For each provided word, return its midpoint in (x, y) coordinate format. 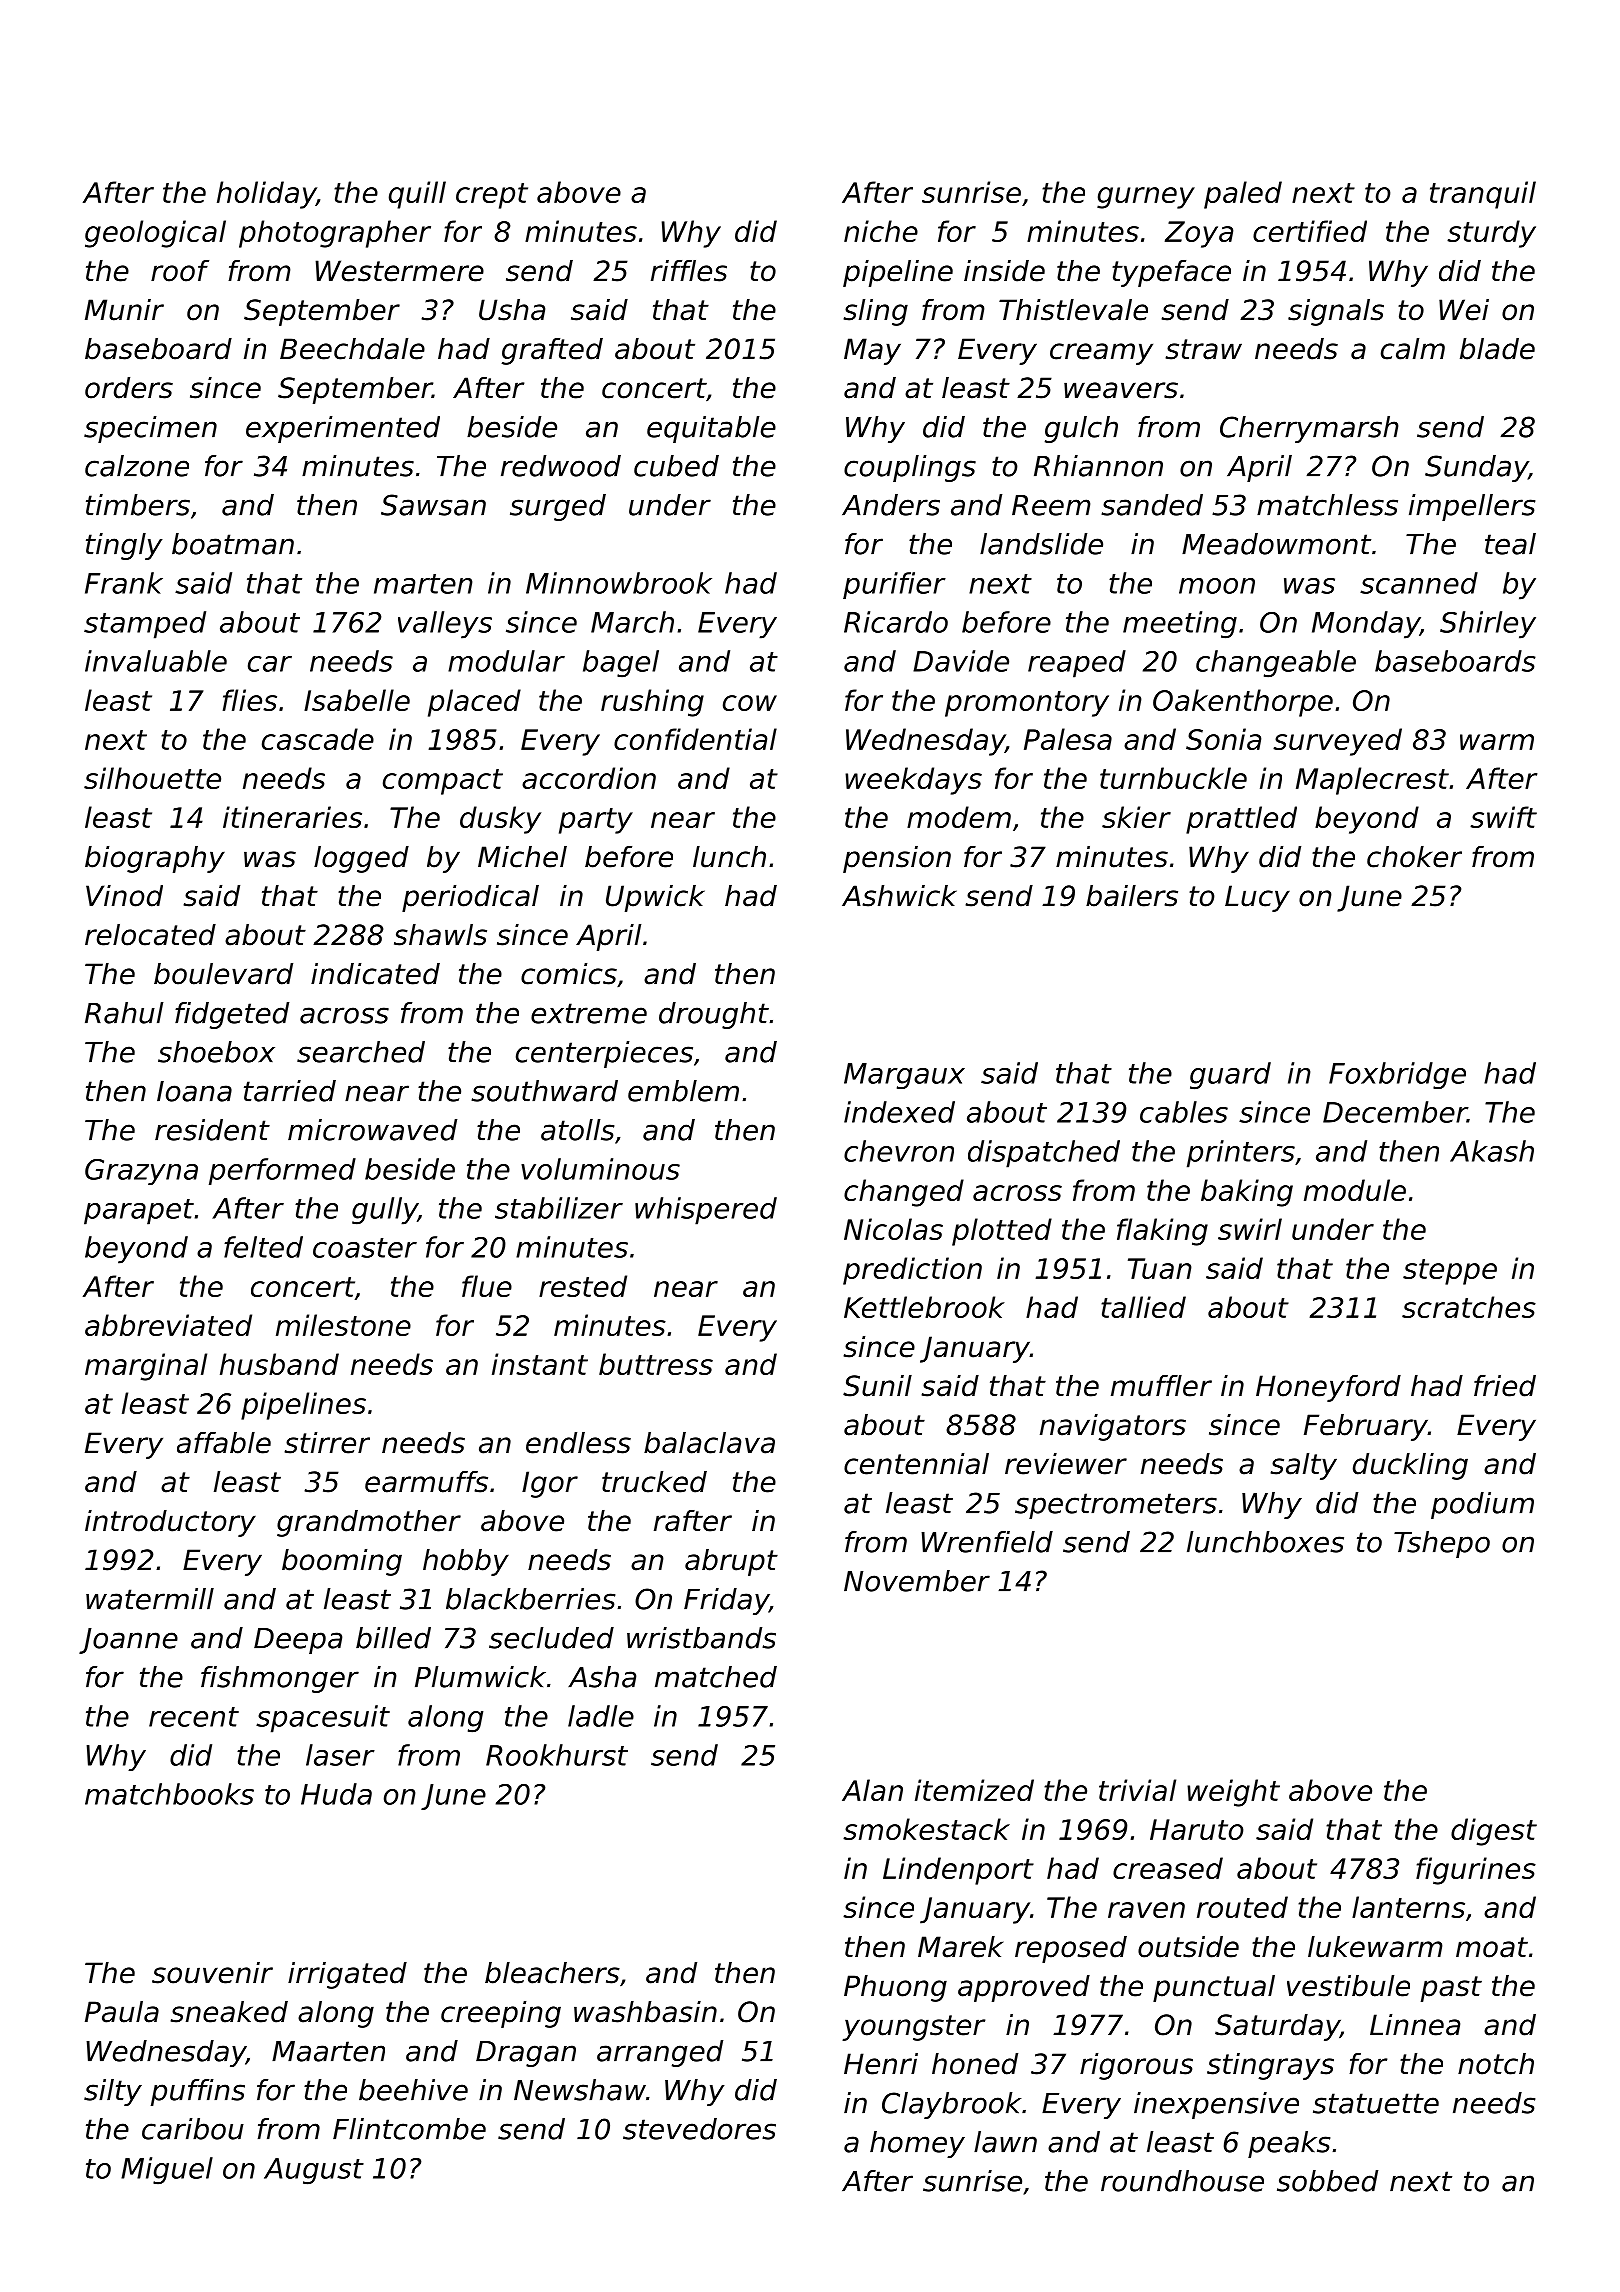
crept (492, 196)
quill (417, 195)
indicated (375, 974)
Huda (336, 1794)
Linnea (1415, 2025)
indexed (899, 1112)
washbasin (645, 2012)
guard (1230, 1076)
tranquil (1483, 195)
